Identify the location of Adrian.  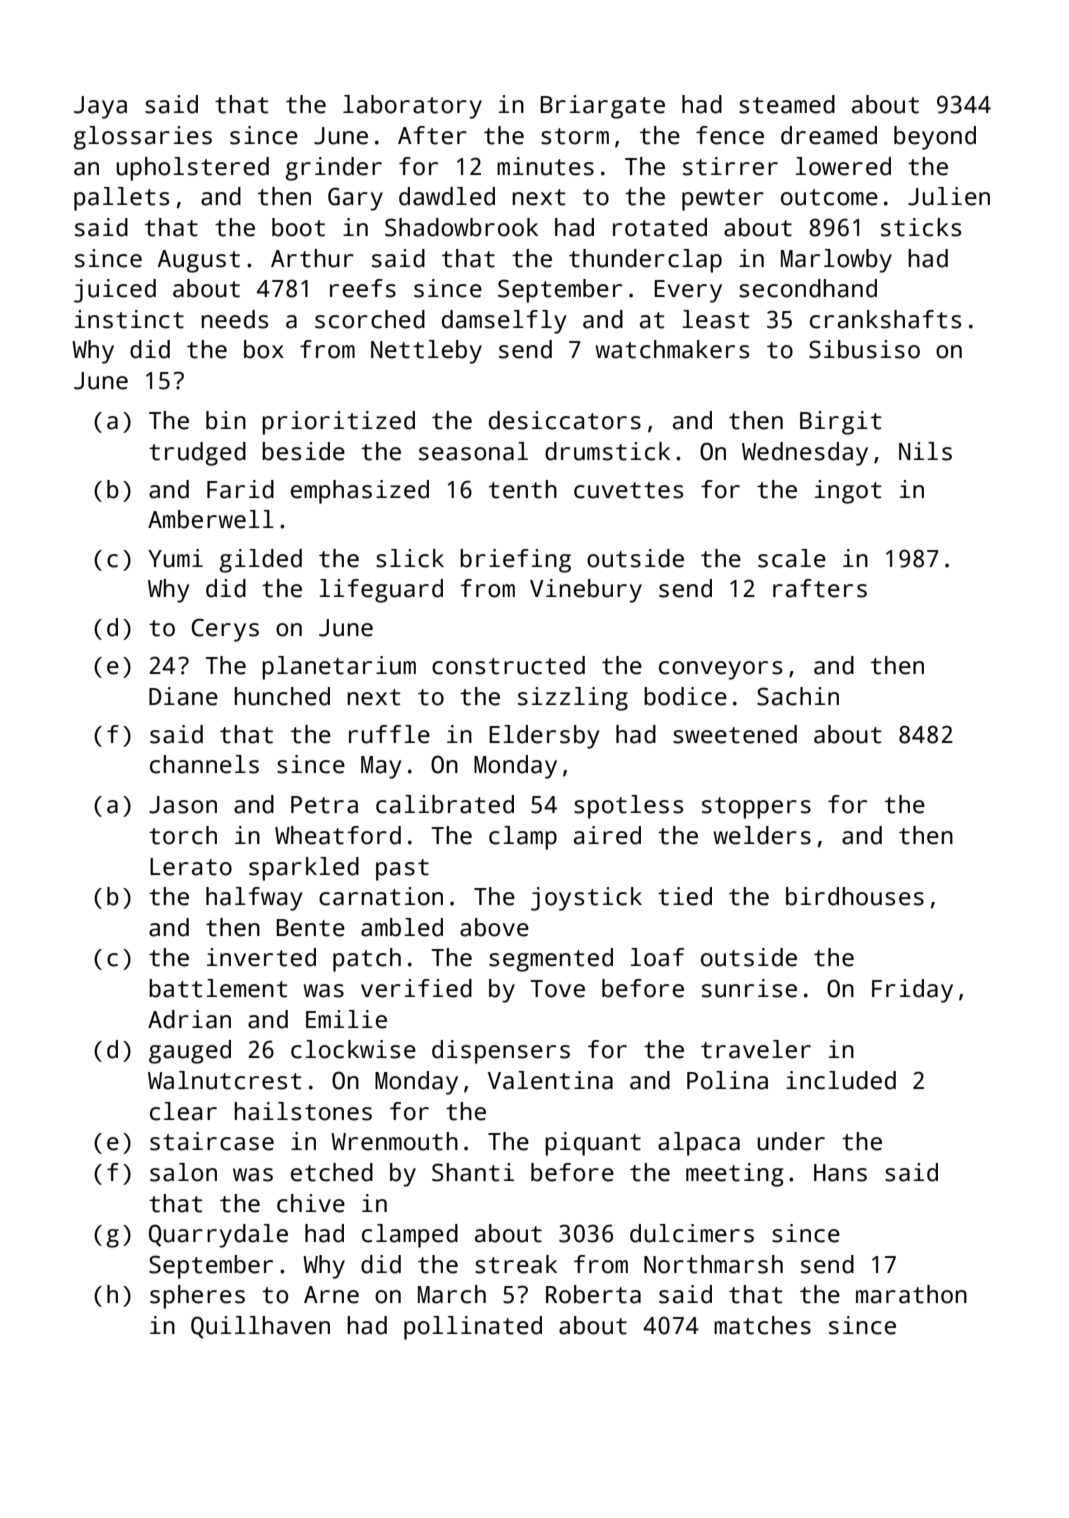
(189, 1019).
